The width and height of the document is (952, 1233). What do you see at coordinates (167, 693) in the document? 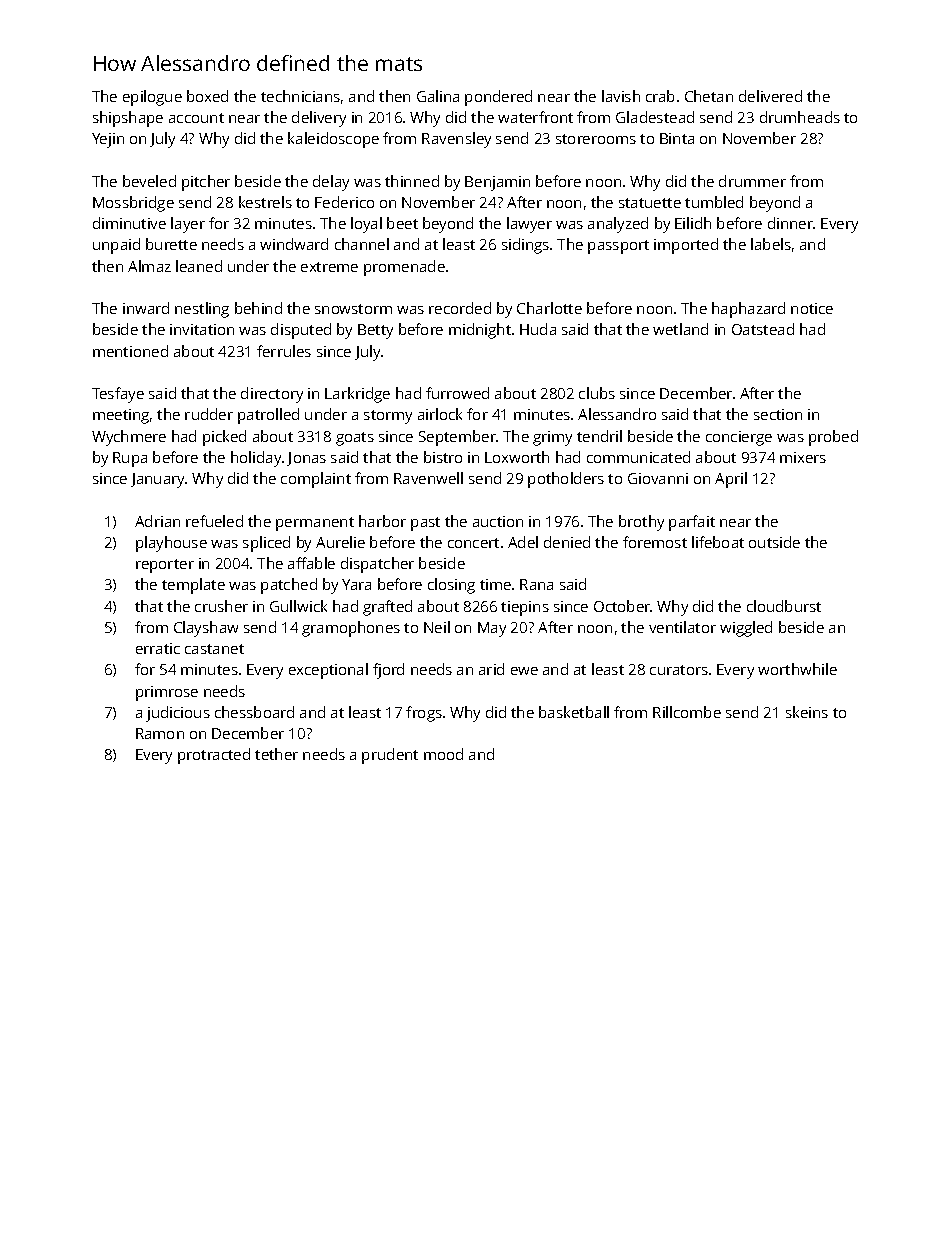
I see `primrose` at bounding box center [167, 693].
